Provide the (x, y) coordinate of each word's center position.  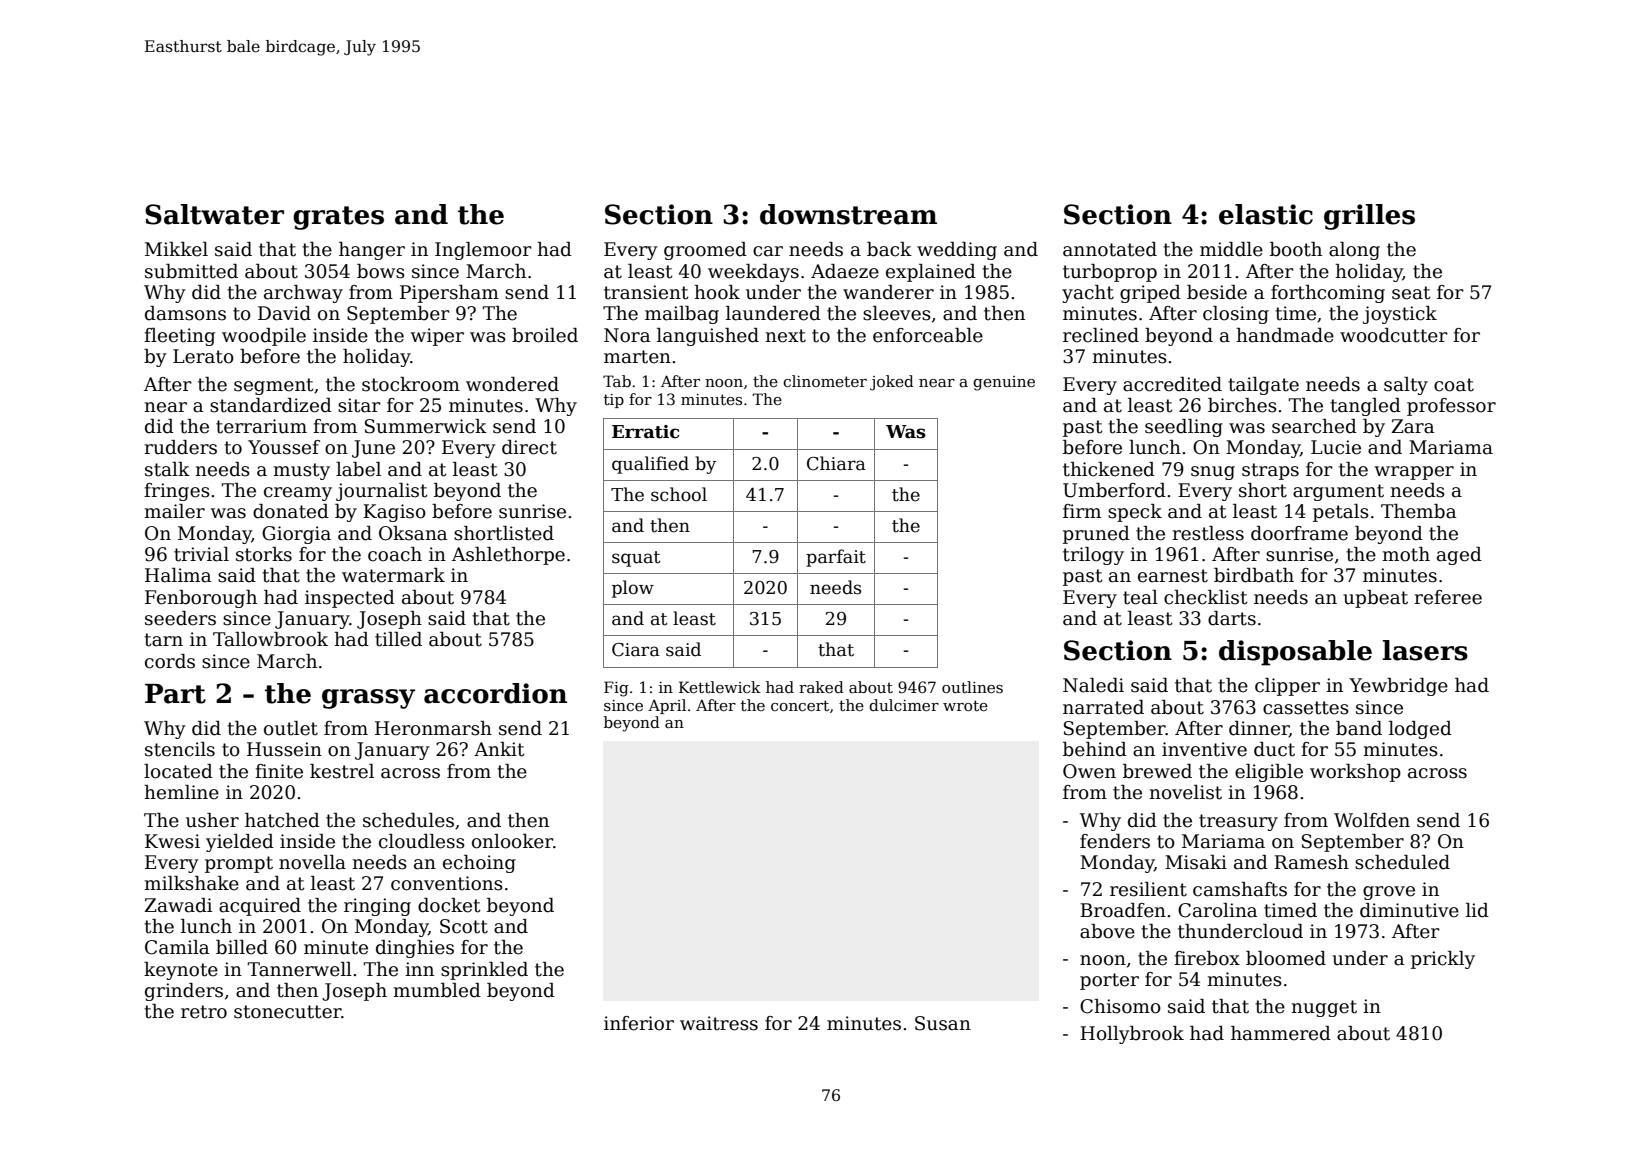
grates (338, 218)
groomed (705, 251)
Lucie (1336, 447)
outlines (972, 687)
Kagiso (394, 513)
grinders (184, 992)
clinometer (825, 381)
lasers (1425, 650)
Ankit (499, 749)
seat (1411, 293)
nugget (1324, 1008)
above (1107, 931)
